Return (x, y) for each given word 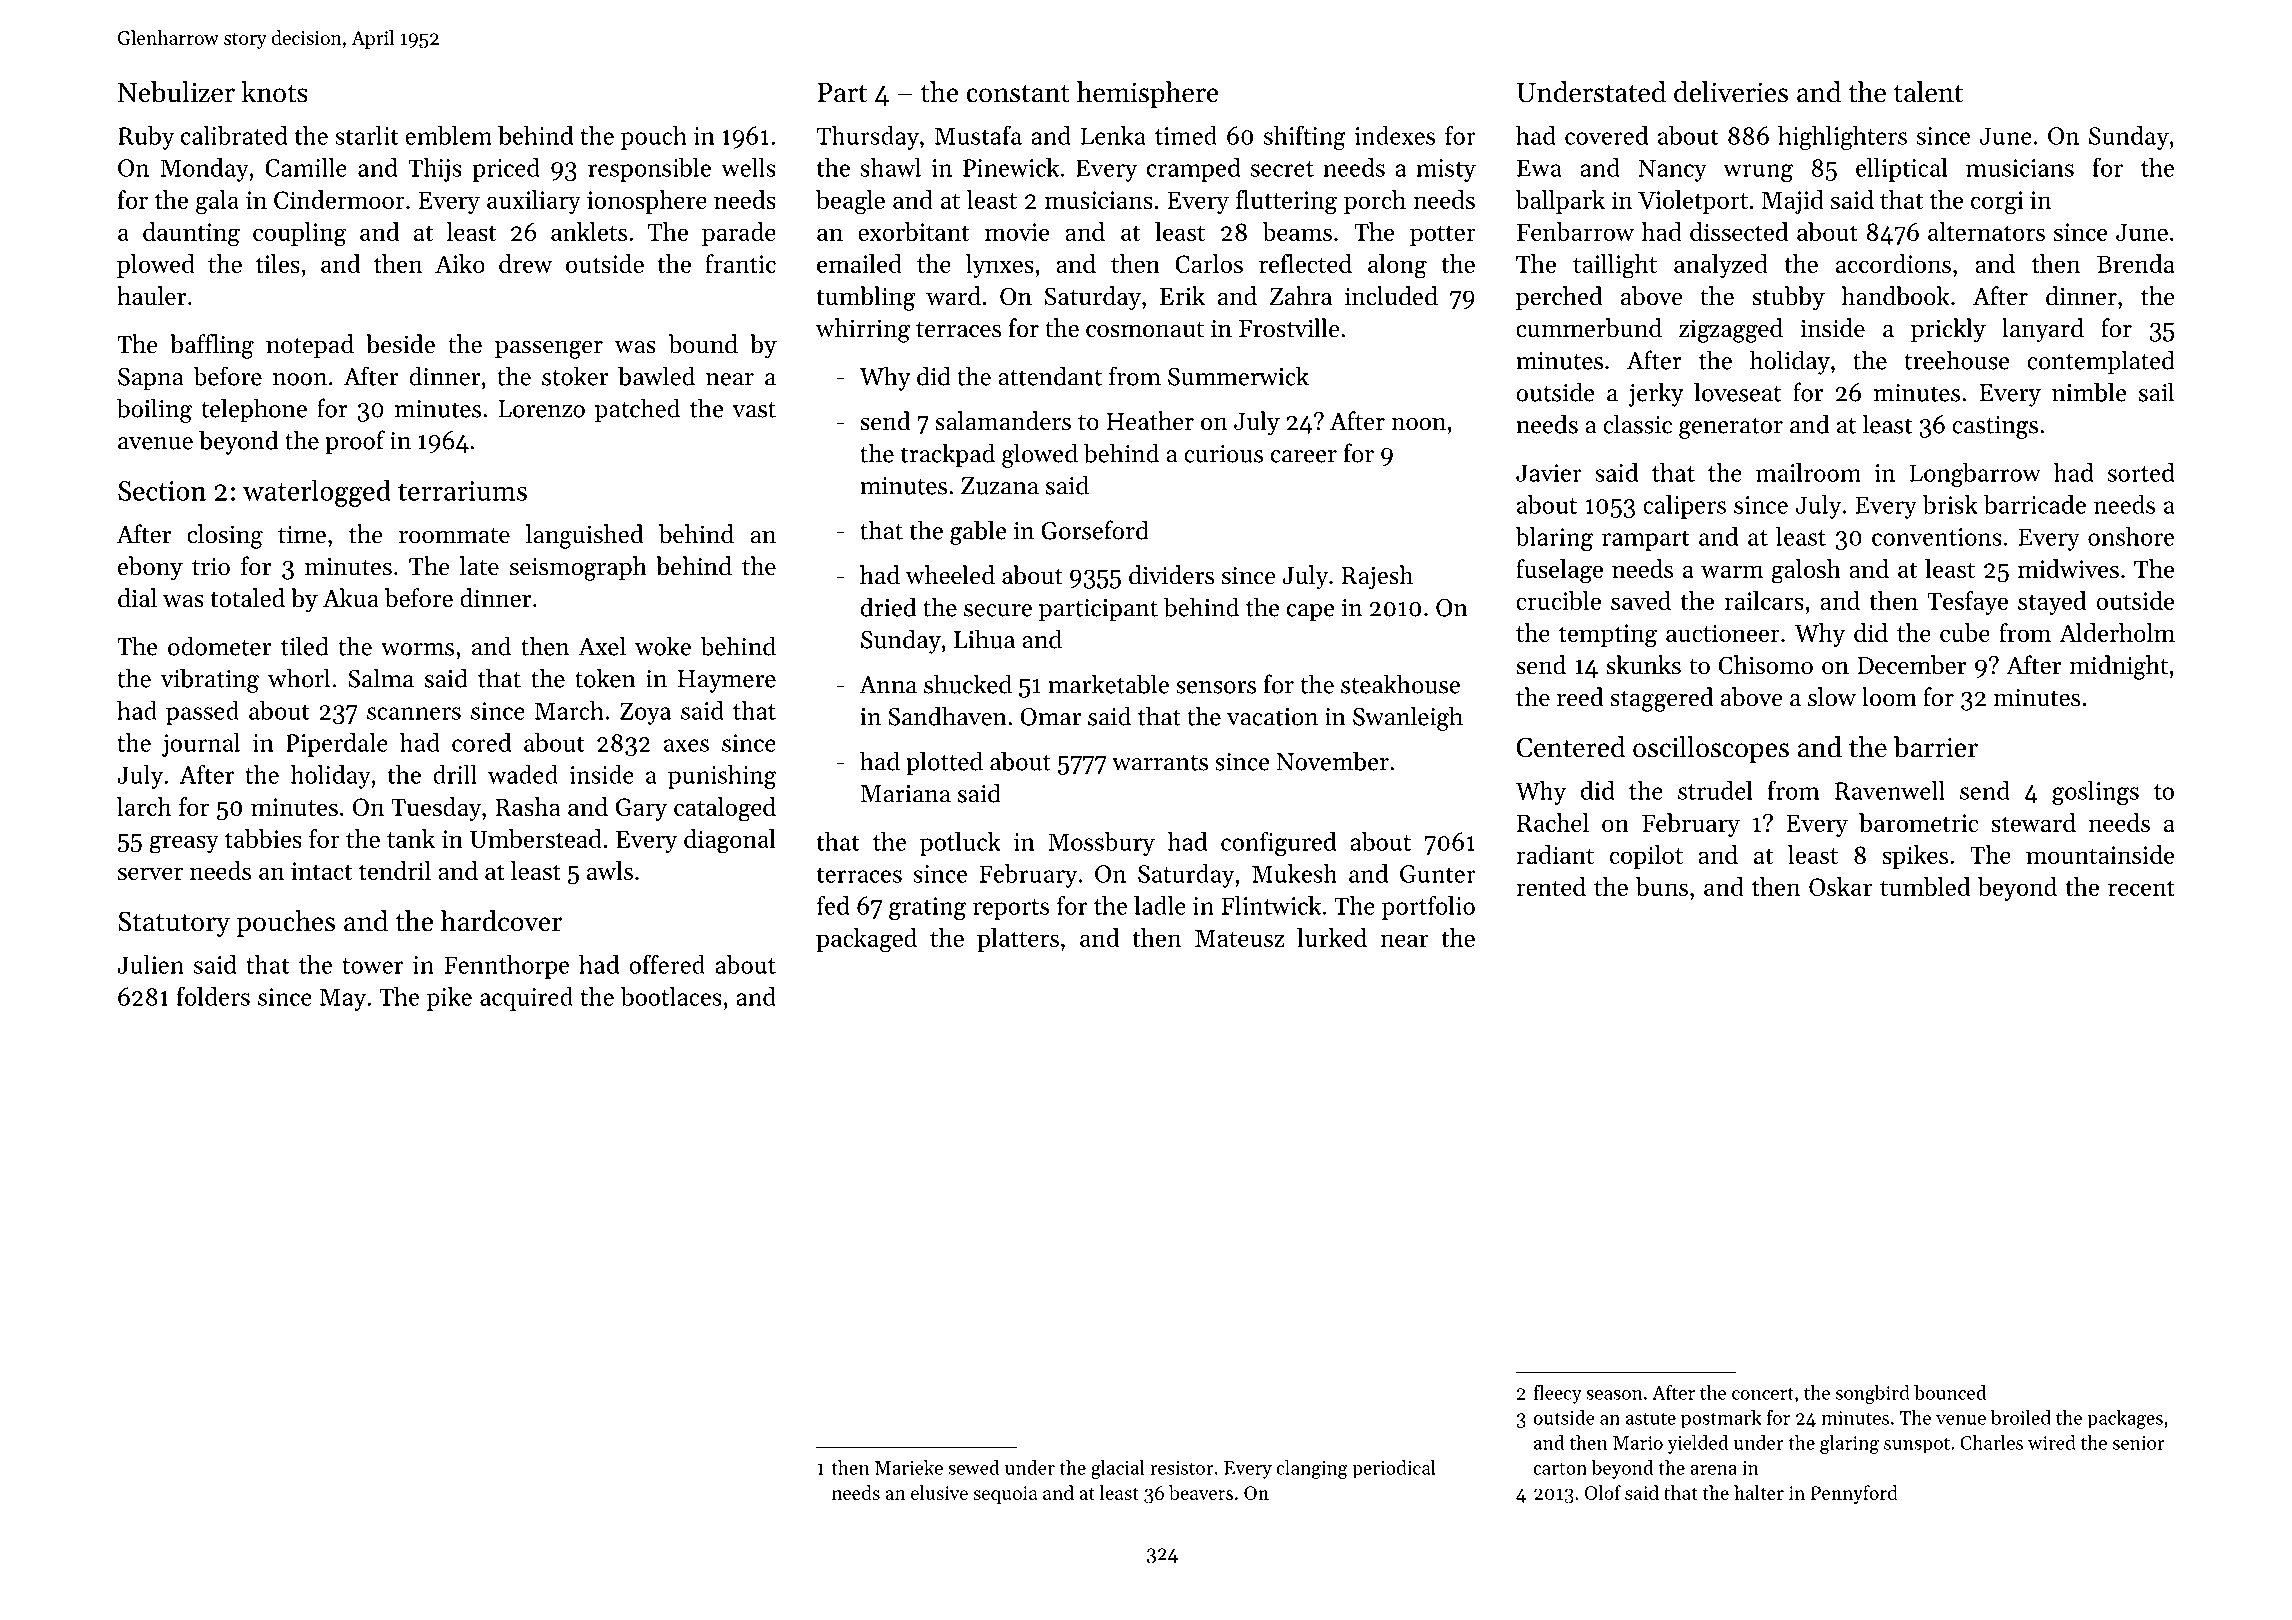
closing (225, 536)
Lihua (984, 639)
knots (274, 92)
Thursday (868, 138)
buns (1662, 886)
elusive (939, 1492)
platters (1018, 940)
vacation (1272, 717)
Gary (641, 809)
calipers (1684, 507)
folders (213, 996)
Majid (1793, 202)
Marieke (909, 1467)
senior (2139, 1443)
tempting (1608, 636)
